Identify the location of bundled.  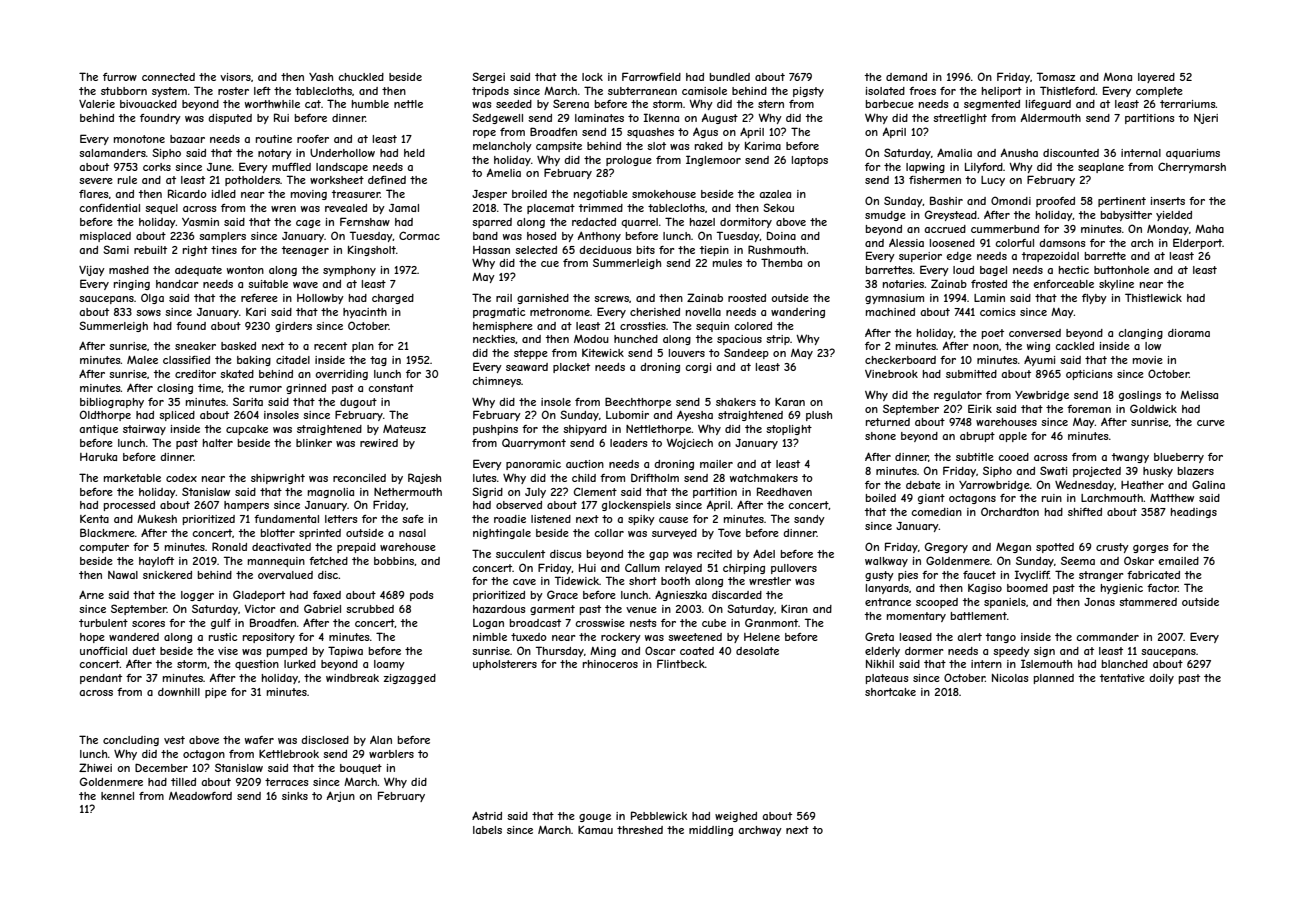
(730, 77).
